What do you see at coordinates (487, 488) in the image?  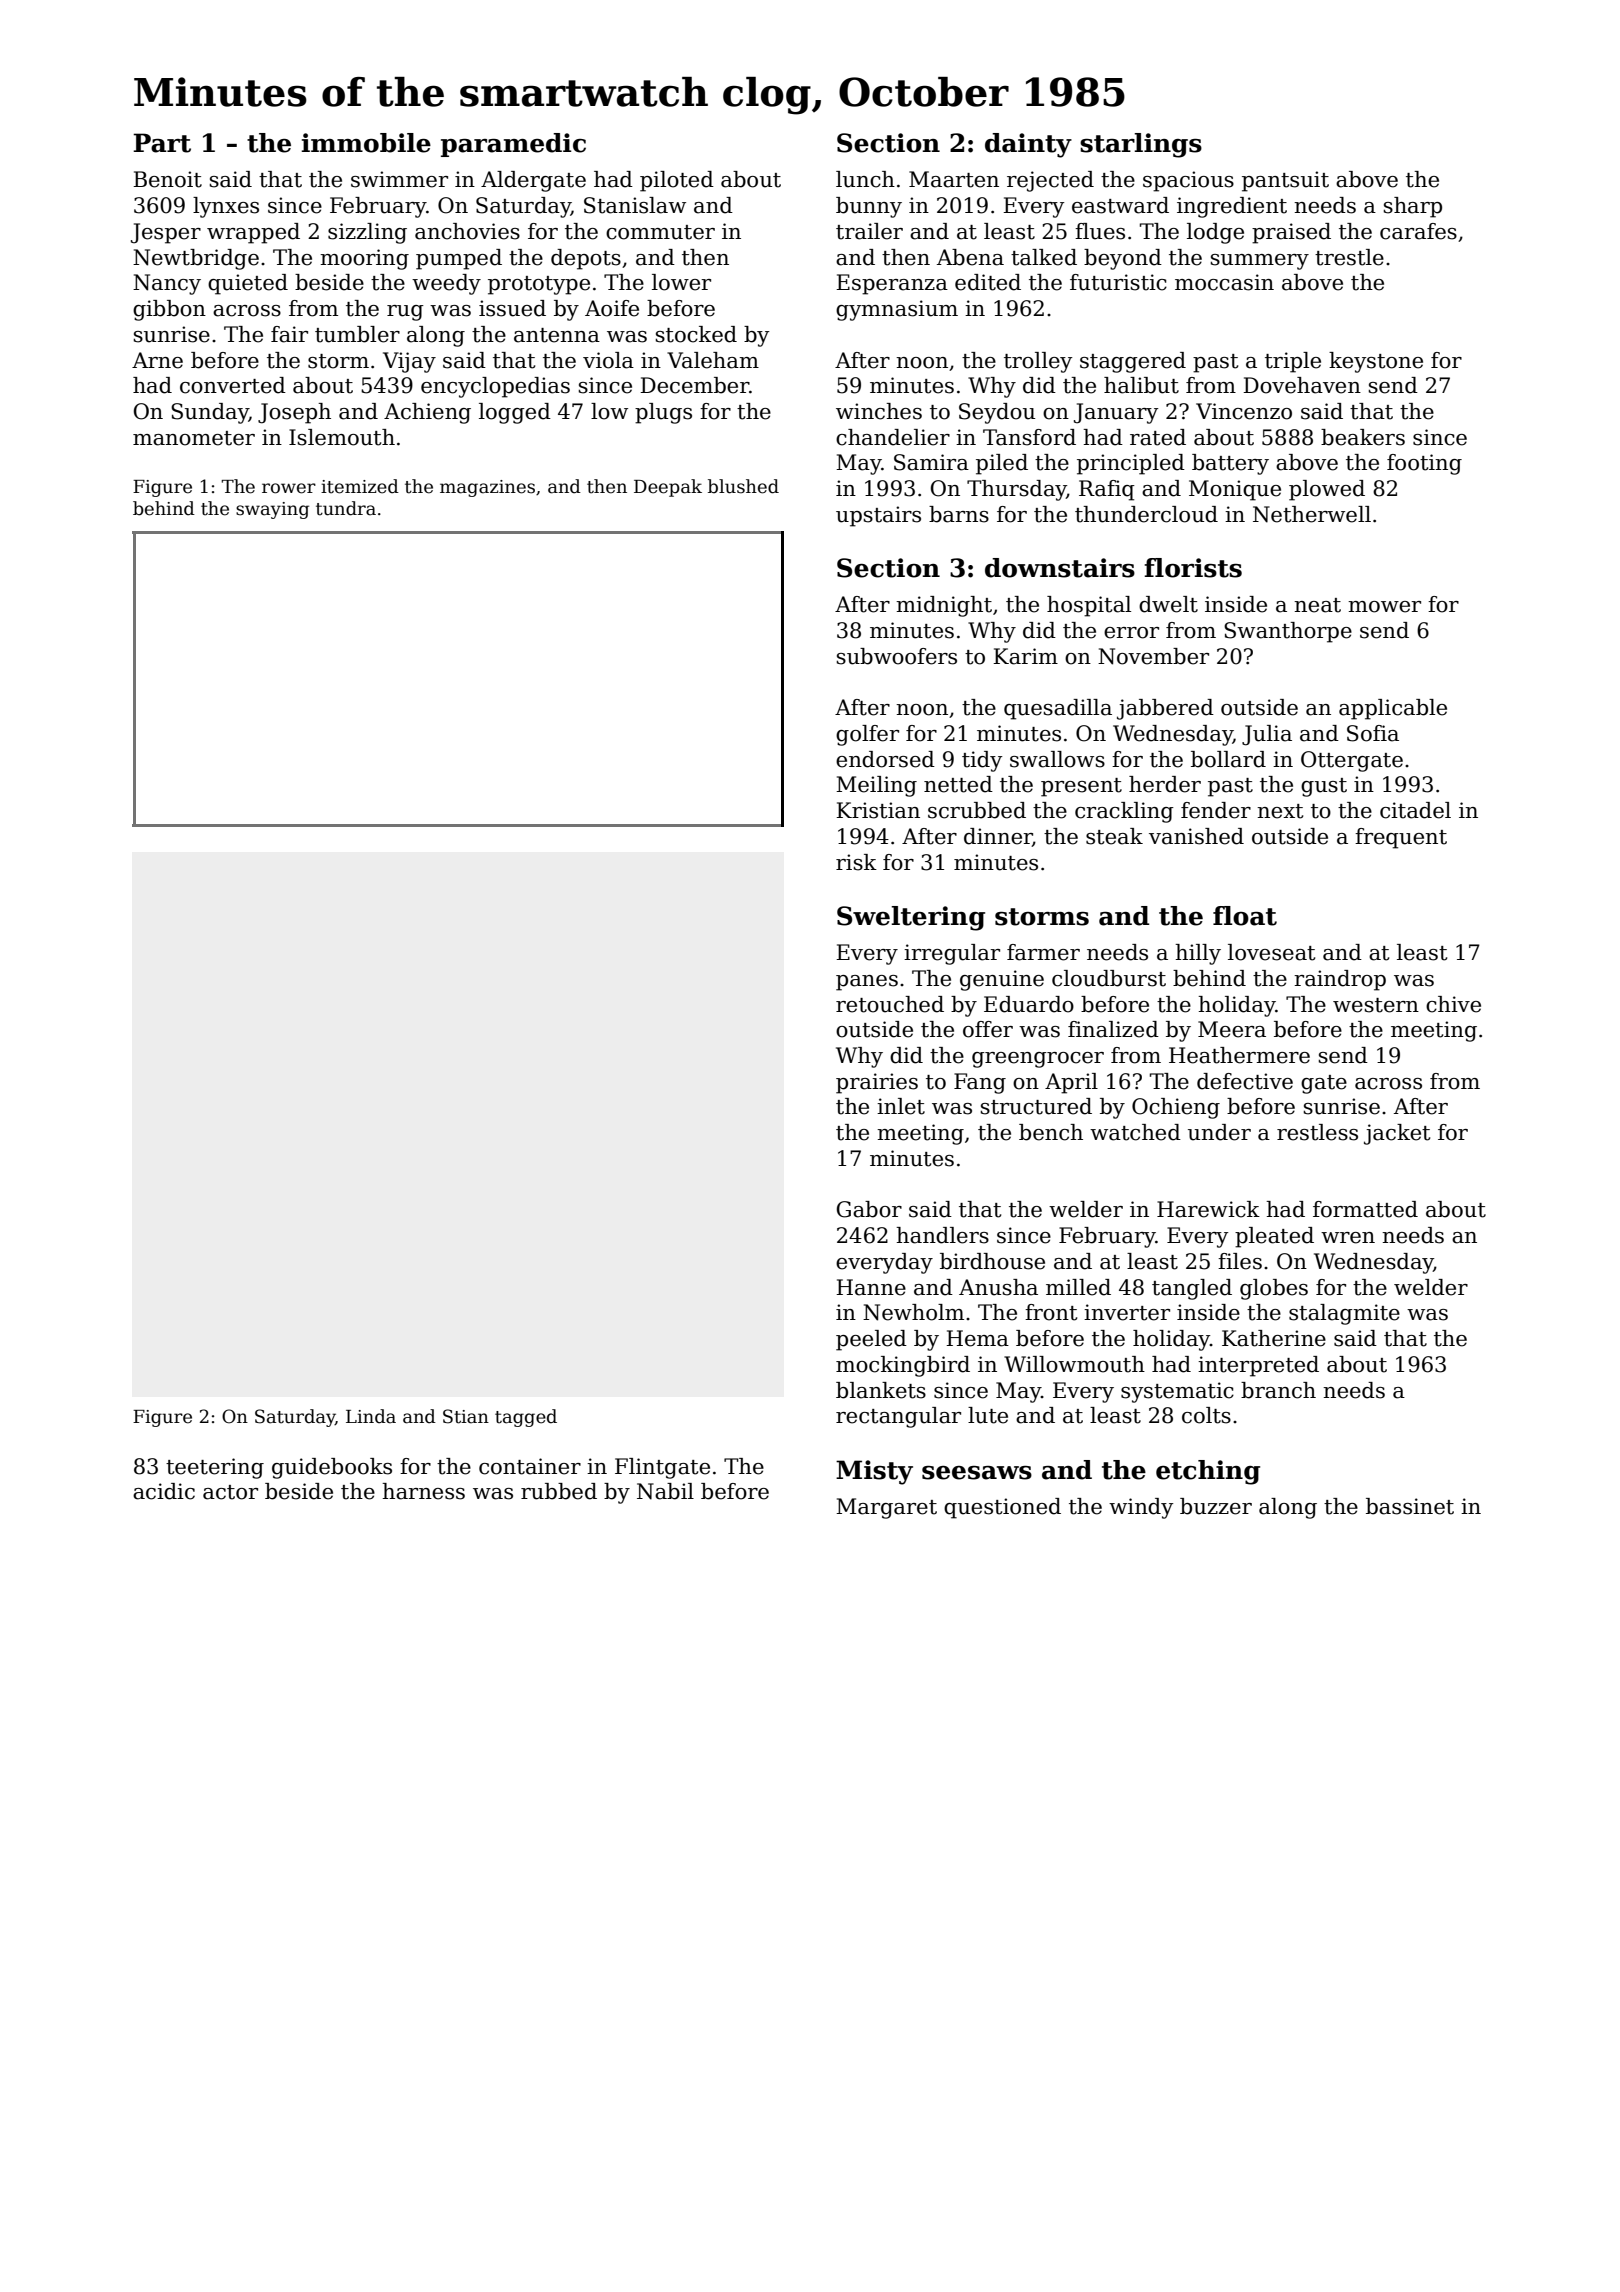 I see `magazines` at bounding box center [487, 488].
